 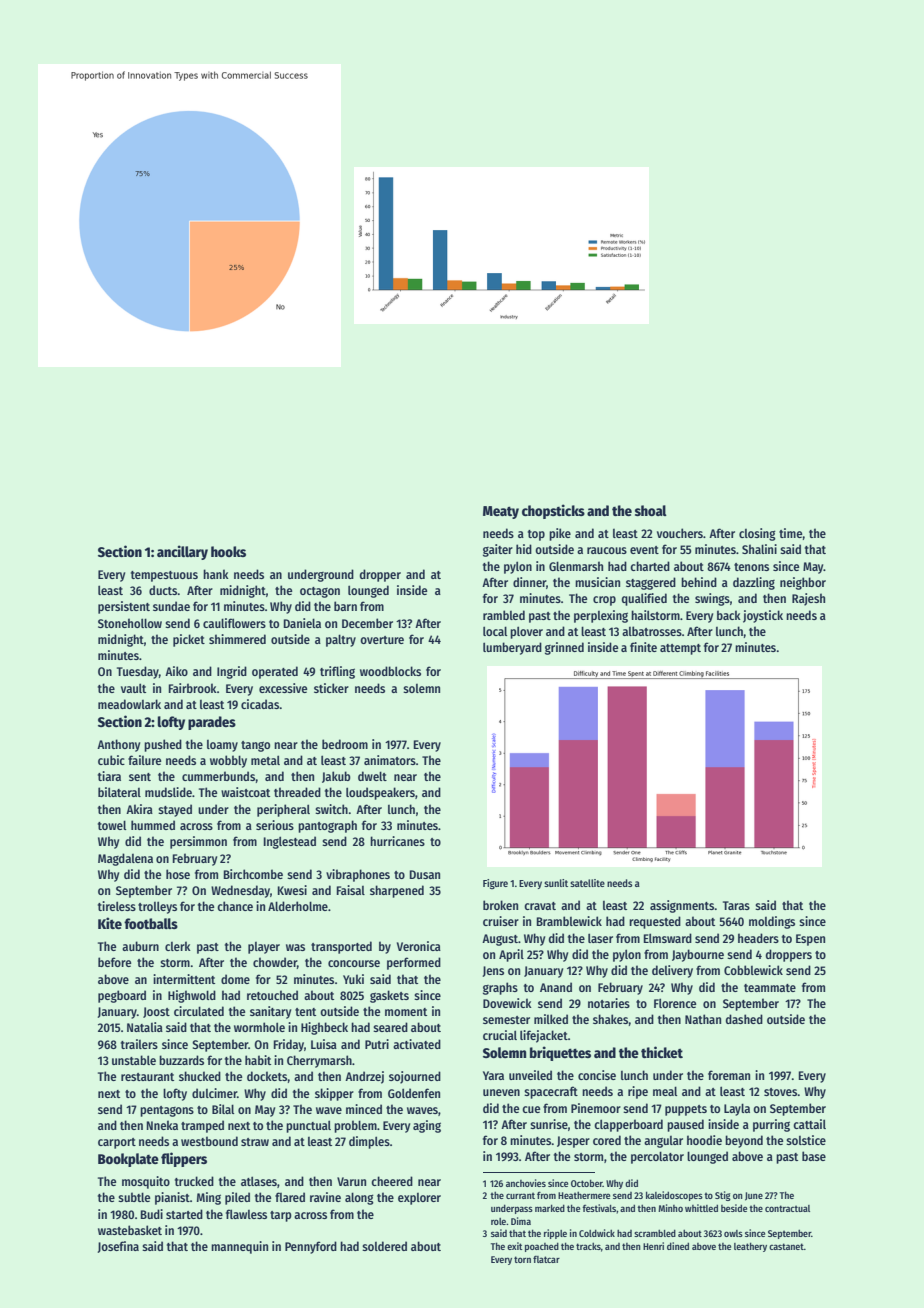 What do you see at coordinates (260, 704) in the image?
I see `cicadas` at bounding box center [260, 704].
